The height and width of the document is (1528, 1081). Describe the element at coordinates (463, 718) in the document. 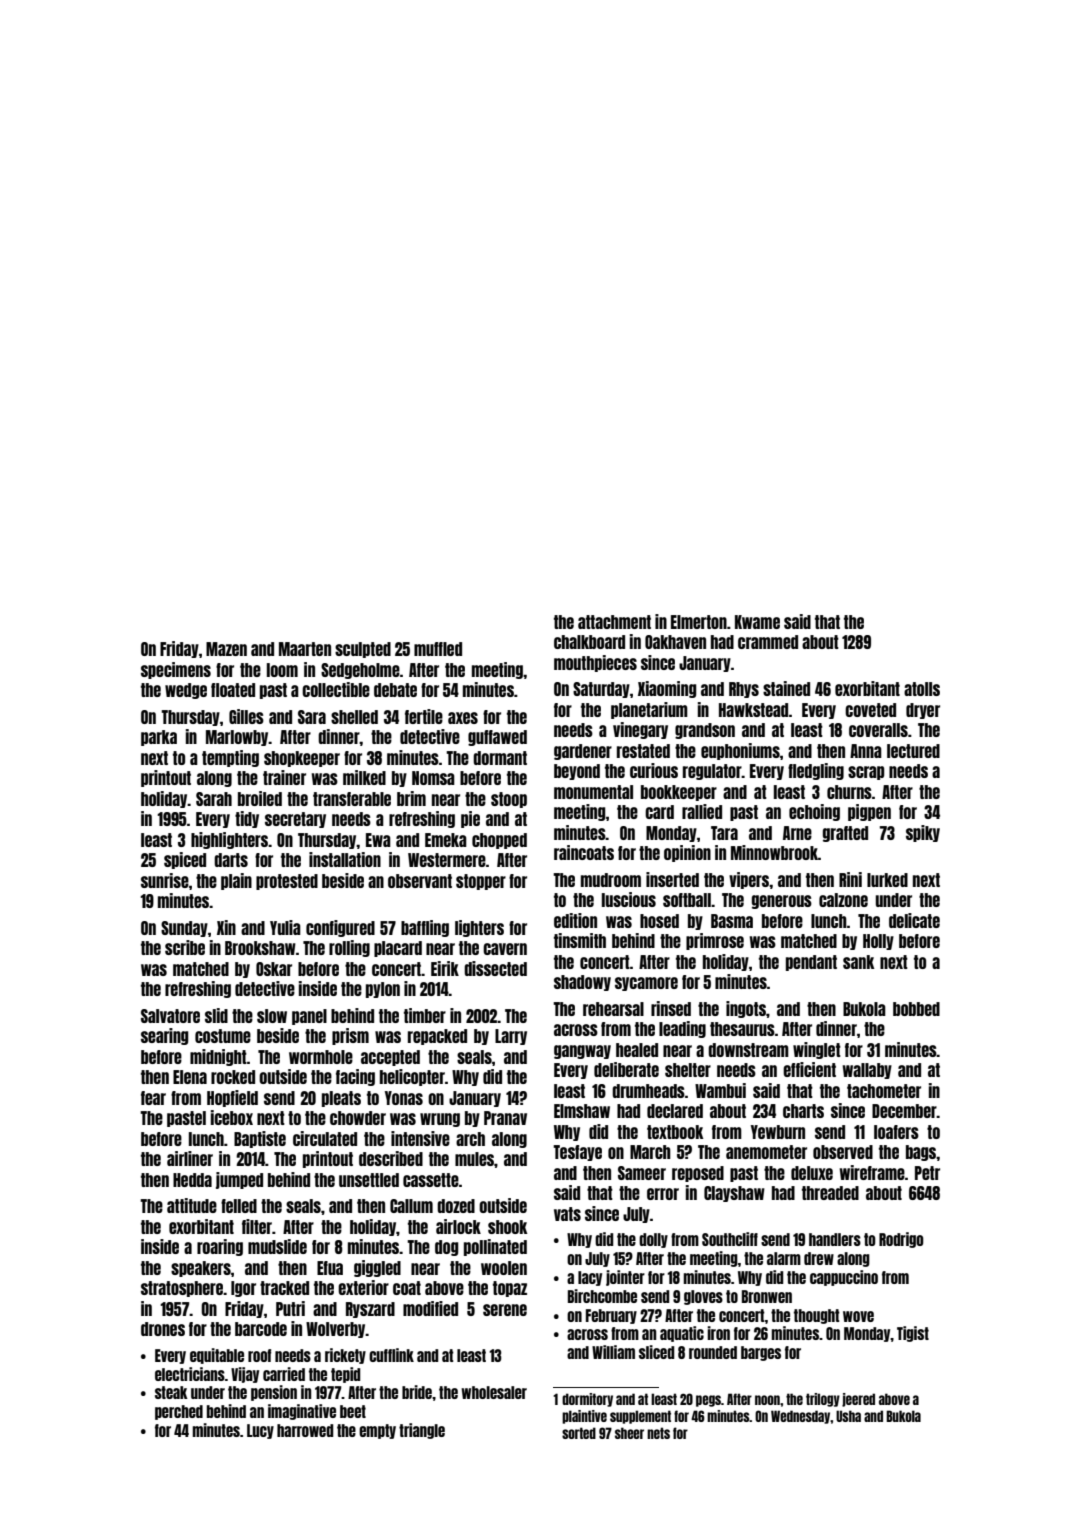

I see `axes` at that location.
